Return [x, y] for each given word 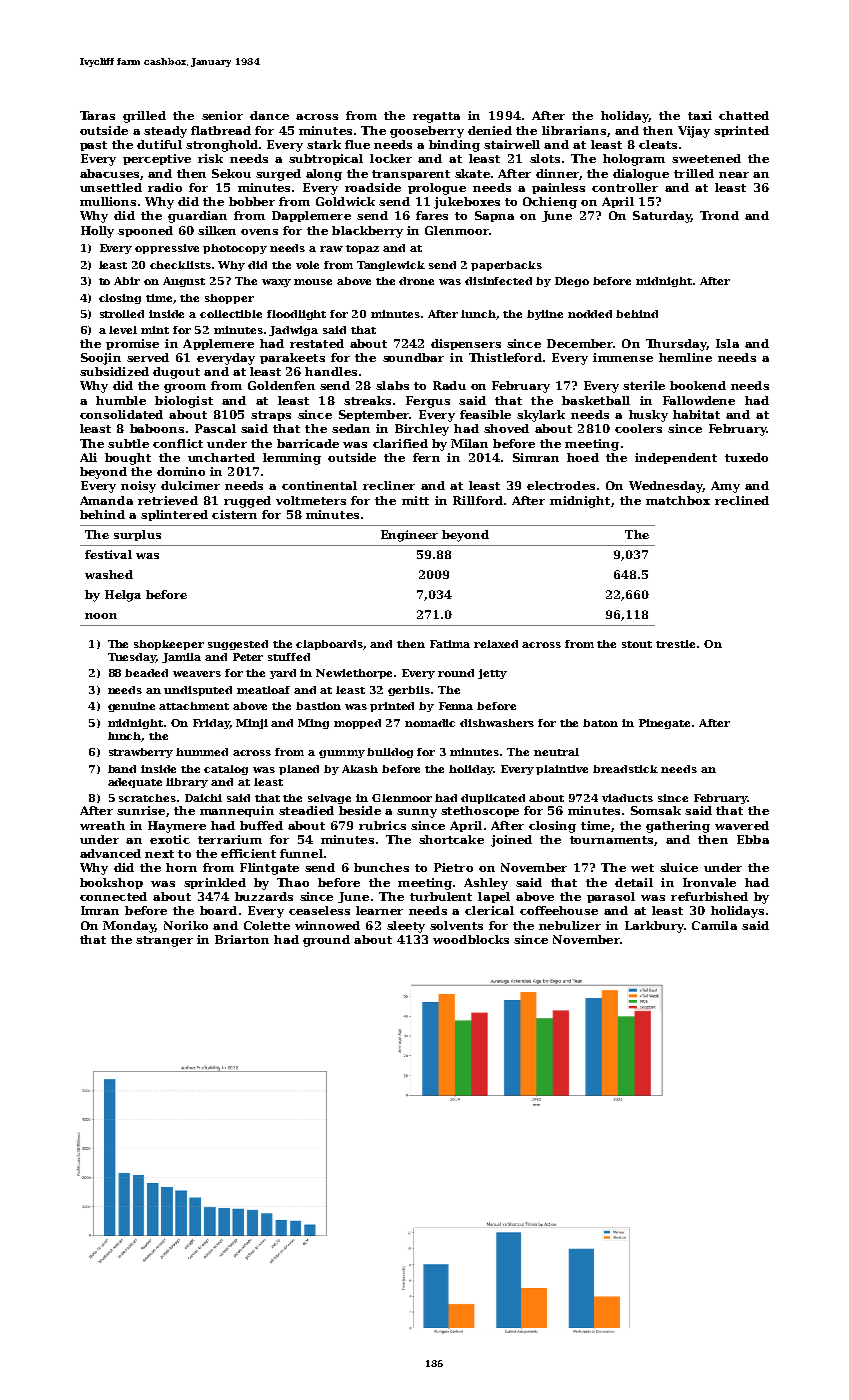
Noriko [186, 925]
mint [155, 330]
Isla [727, 343]
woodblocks [471, 939]
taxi [700, 115]
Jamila [181, 658]
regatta [436, 117]
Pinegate [664, 724]
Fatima [450, 644]
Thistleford [505, 357]
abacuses [109, 173]
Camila [714, 925]
